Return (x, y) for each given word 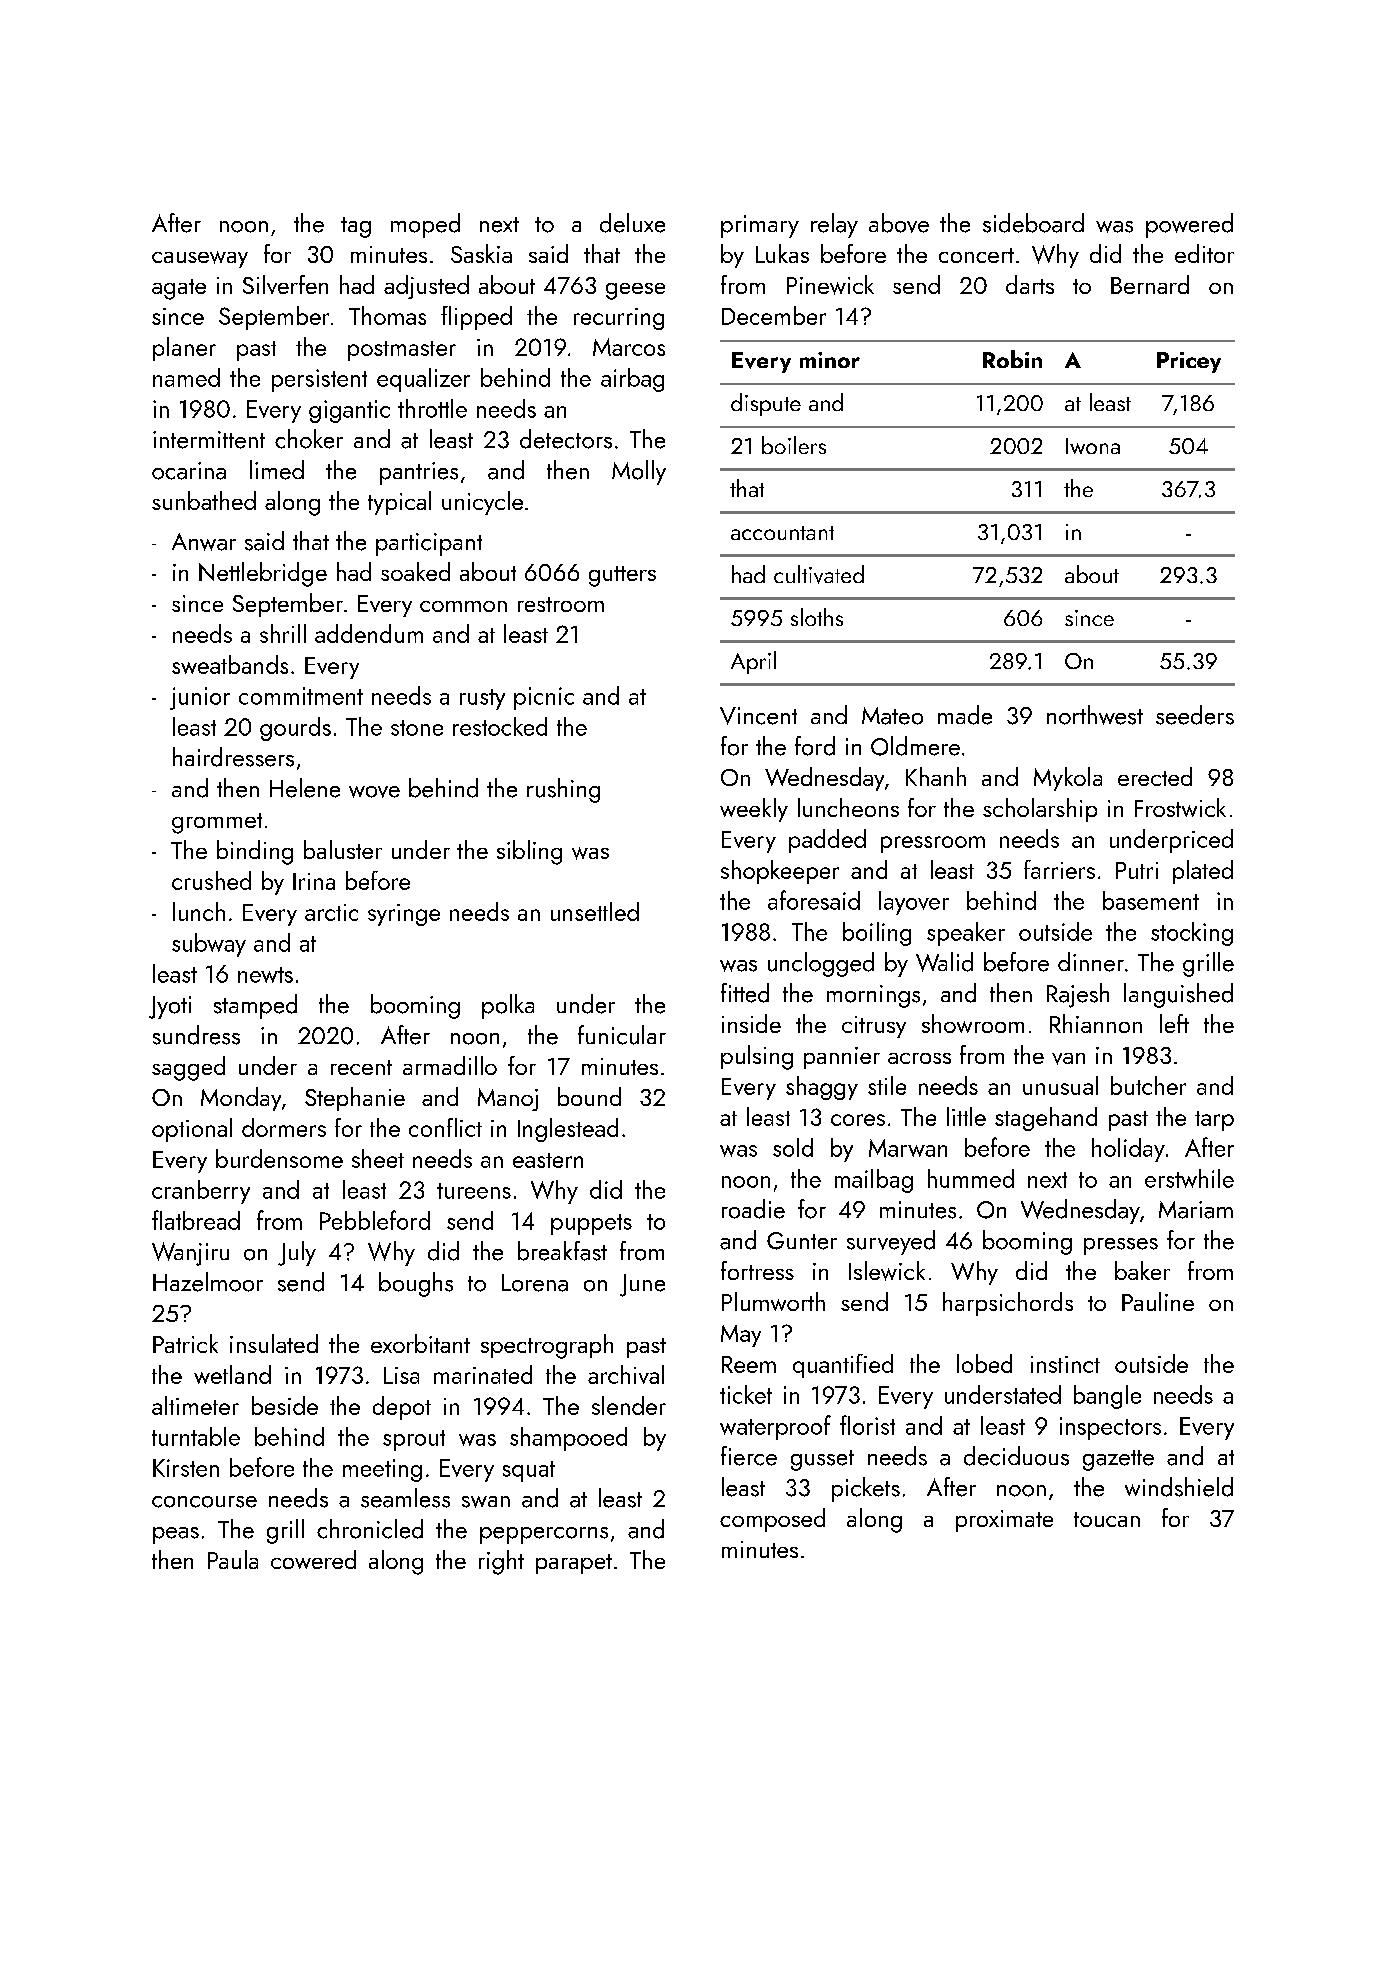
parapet (574, 1564)
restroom (561, 604)
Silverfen (285, 284)
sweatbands (230, 664)
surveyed (891, 1242)
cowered (313, 1559)
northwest (1095, 715)
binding (255, 852)
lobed (984, 1363)
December (774, 315)
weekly (754, 810)
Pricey (1189, 362)
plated (1203, 872)
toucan (1107, 1519)
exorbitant (420, 1343)
